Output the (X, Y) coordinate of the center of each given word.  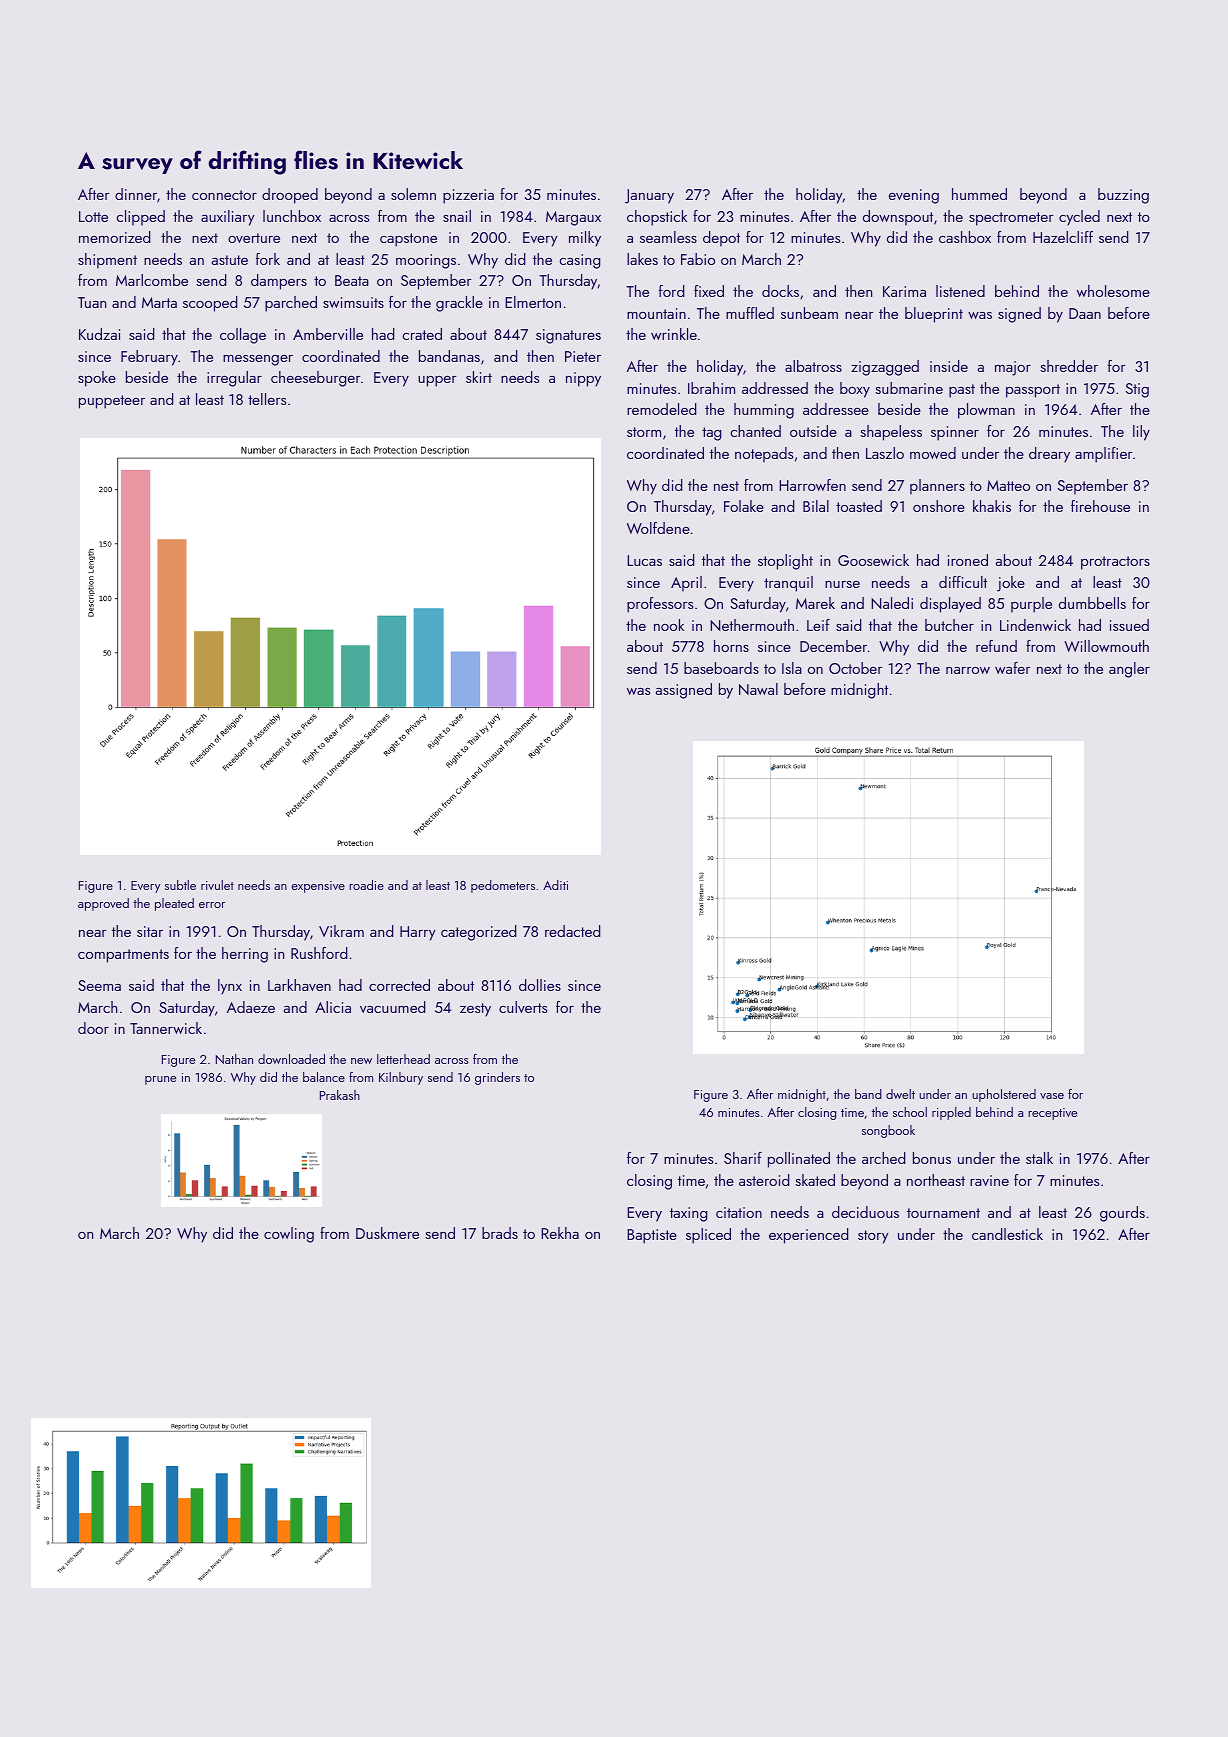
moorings (426, 261)
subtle (180, 885)
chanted (755, 431)
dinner (136, 194)
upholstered (1004, 1095)
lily (1141, 433)
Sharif (743, 1158)
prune (160, 1080)
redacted (572, 931)
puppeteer (112, 402)
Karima (904, 291)
